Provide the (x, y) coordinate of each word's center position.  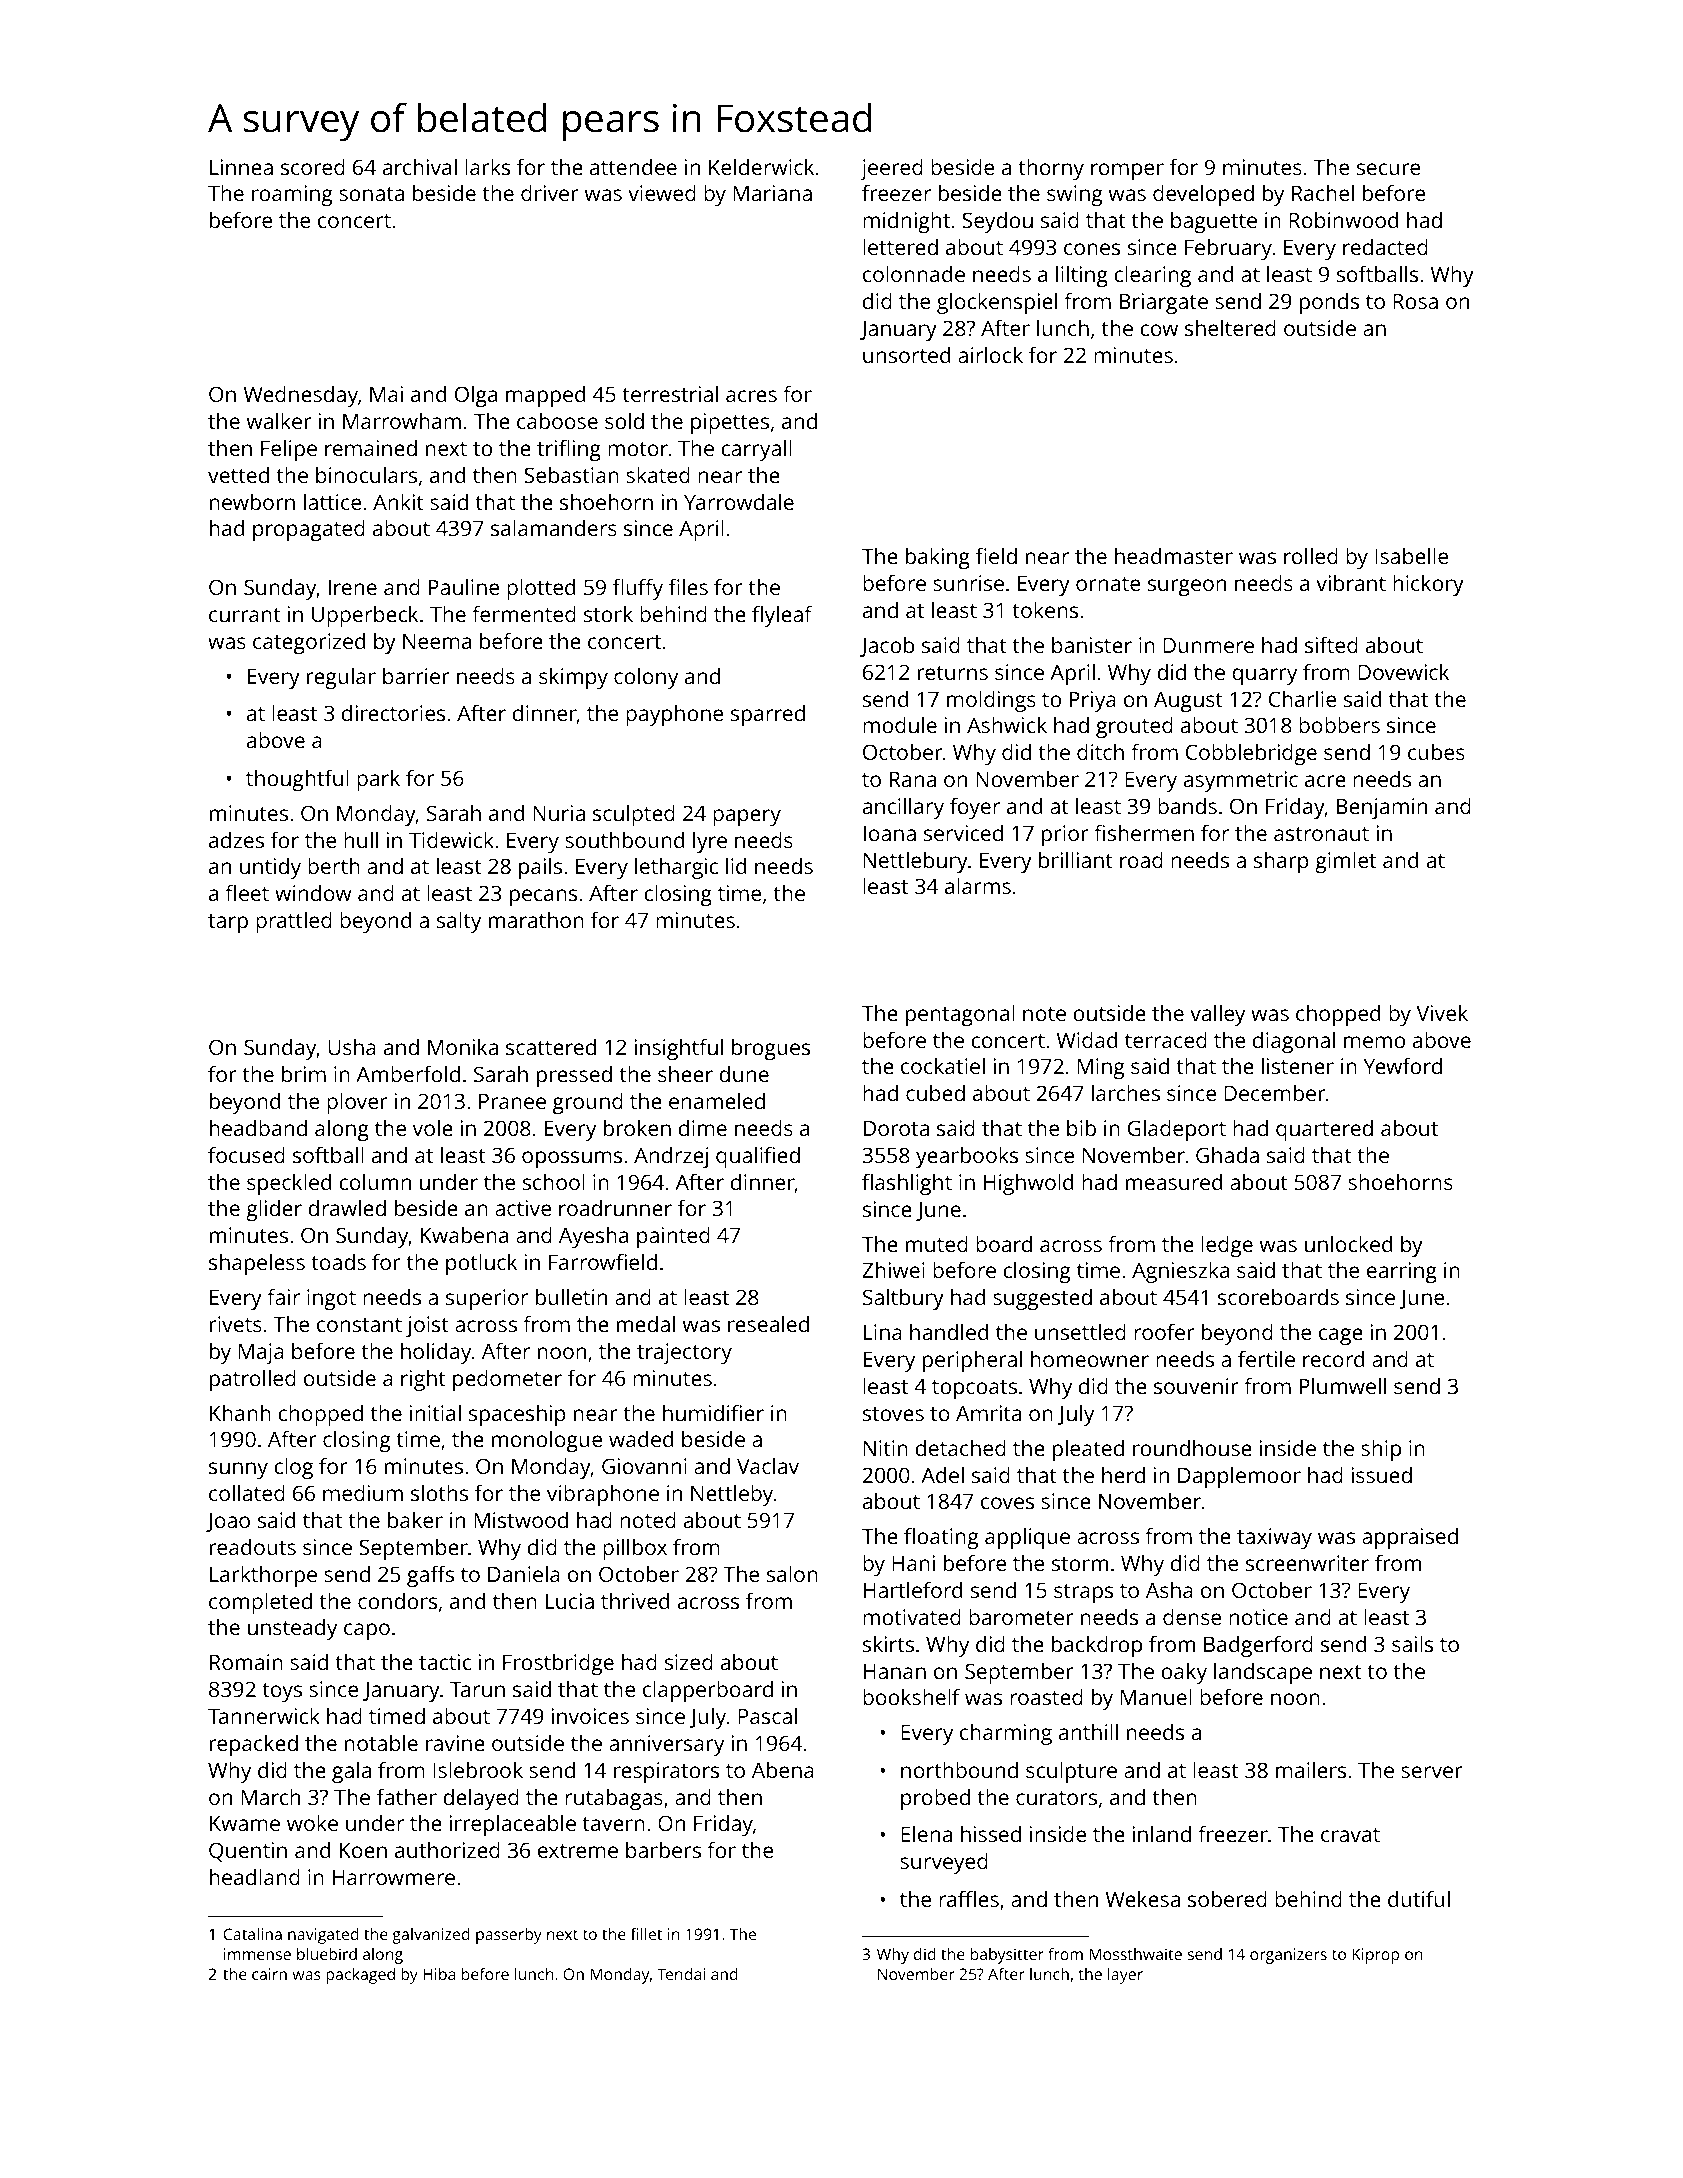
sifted (1331, 644)
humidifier (713, 1413)
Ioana (890, 833)
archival (420, 167)
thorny (1051, 169)
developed (1203, 195)
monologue (547, 1441)
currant (245, 615)
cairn (269, 1974)
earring (1402, 1272)
